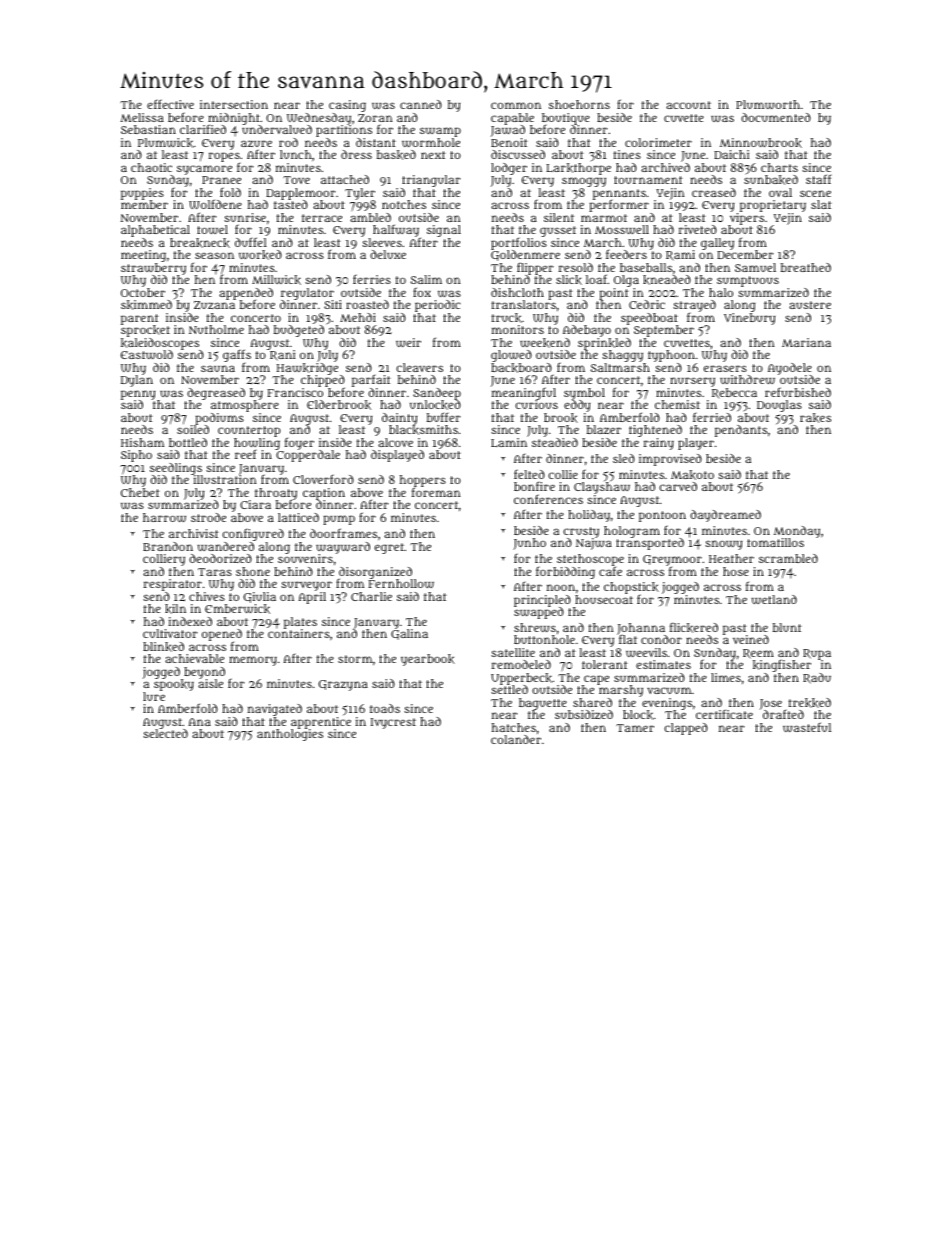  What do you see at coordinates (435, 405) in the page?
I see `unlocked` at bounding box center [435, 405].
